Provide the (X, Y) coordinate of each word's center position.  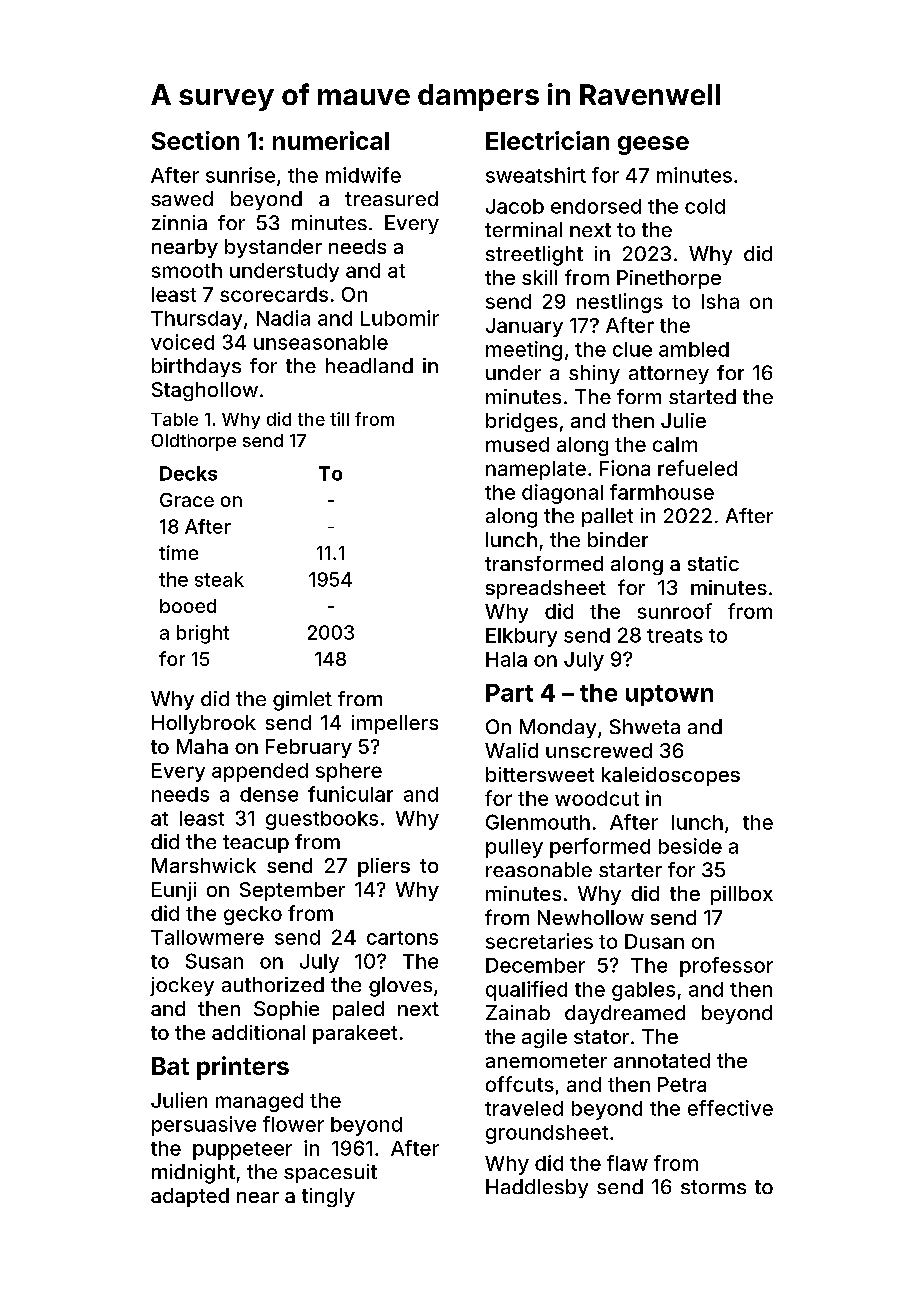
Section (195, 140)
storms (713, 1187)
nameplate (536, 470)
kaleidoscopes (671, 776)
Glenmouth (538, 822)
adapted (190, 1197)
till (339, 419)
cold (705, 206)
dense (269, 794)
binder (618, 539)
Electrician (547, 140)
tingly (328, 1197)
